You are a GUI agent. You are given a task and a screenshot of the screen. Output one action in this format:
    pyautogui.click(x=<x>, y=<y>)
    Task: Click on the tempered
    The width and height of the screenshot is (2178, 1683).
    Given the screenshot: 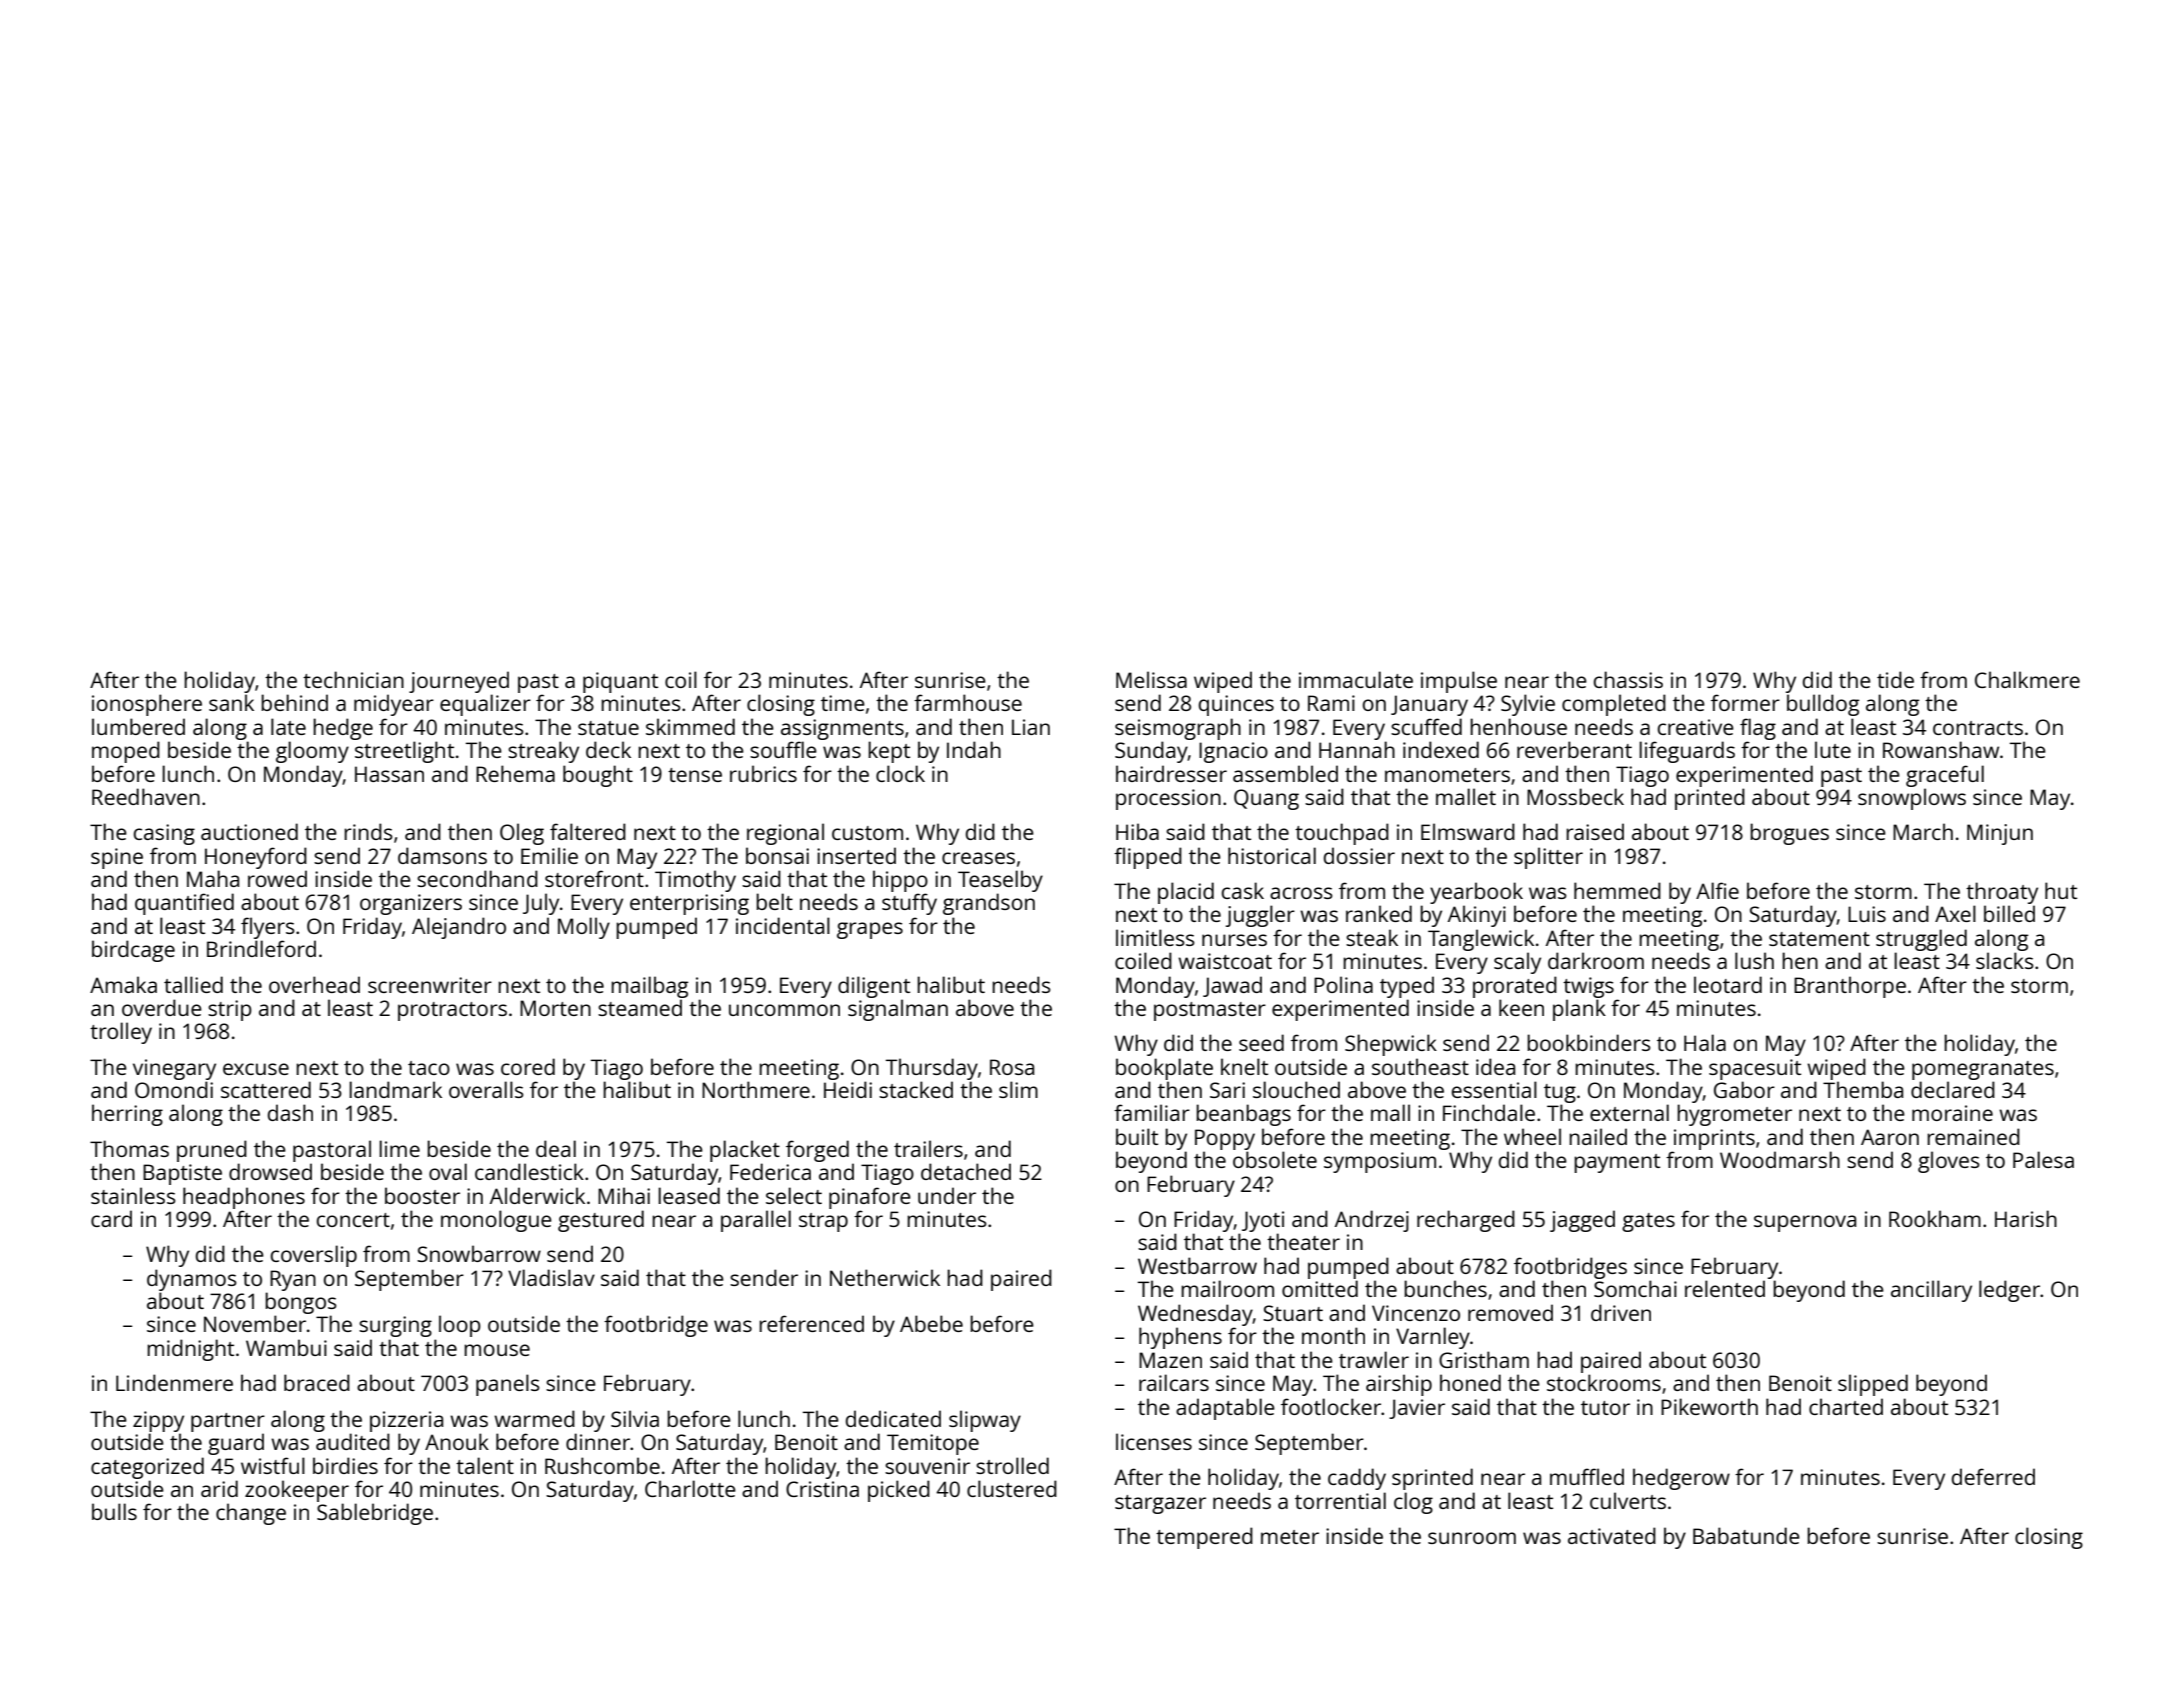 What is the action you would take?
    pyautogui.click(x=1204, y=1538)
